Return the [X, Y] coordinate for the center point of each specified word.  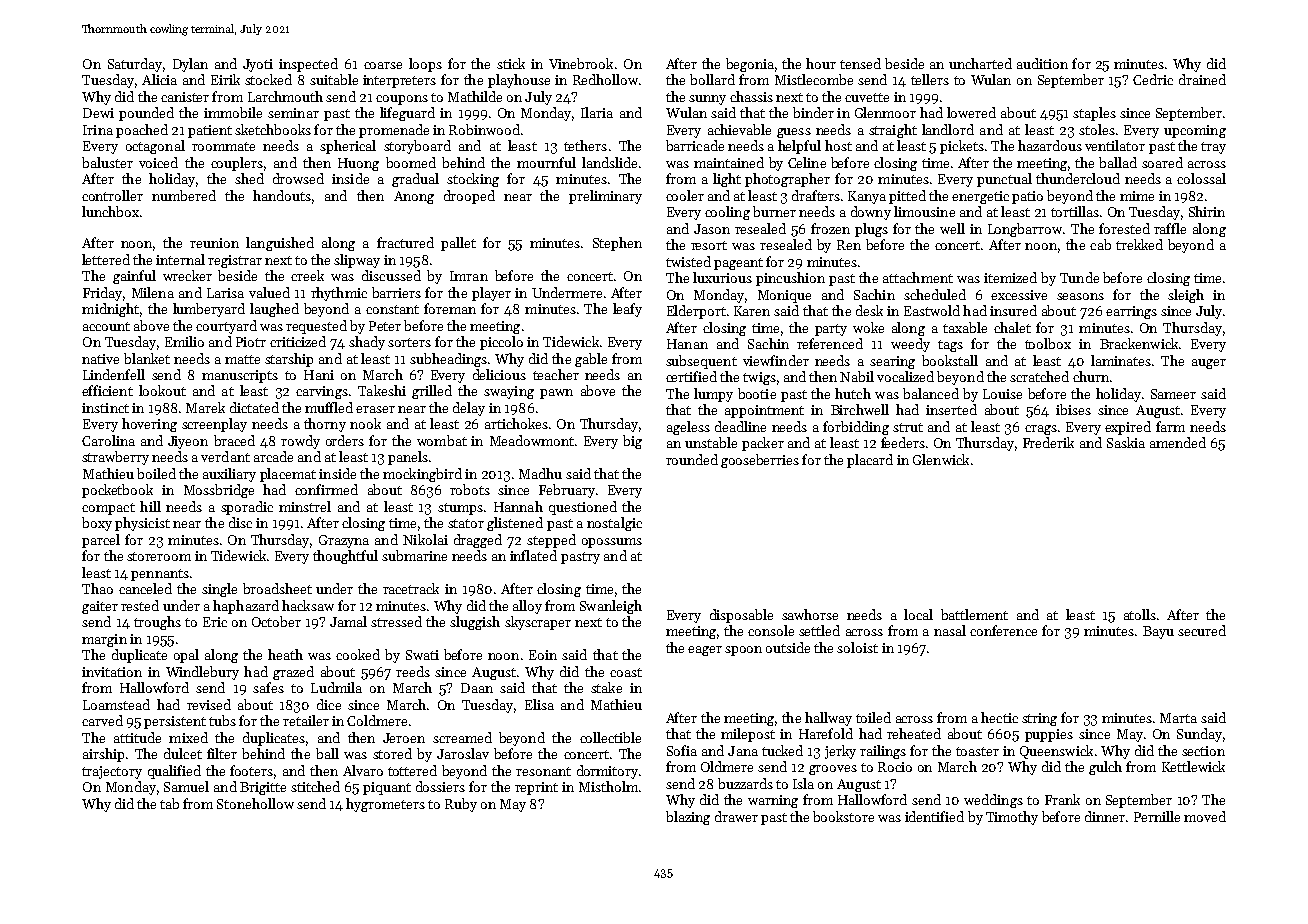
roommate [223, 146]
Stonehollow [255, 803]
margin [104, 640]
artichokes [516, 423]
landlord [948, 129]
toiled [873, 717]
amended [1178, 442]
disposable [741, 616]
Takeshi [382, 390]
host [838, 145]
